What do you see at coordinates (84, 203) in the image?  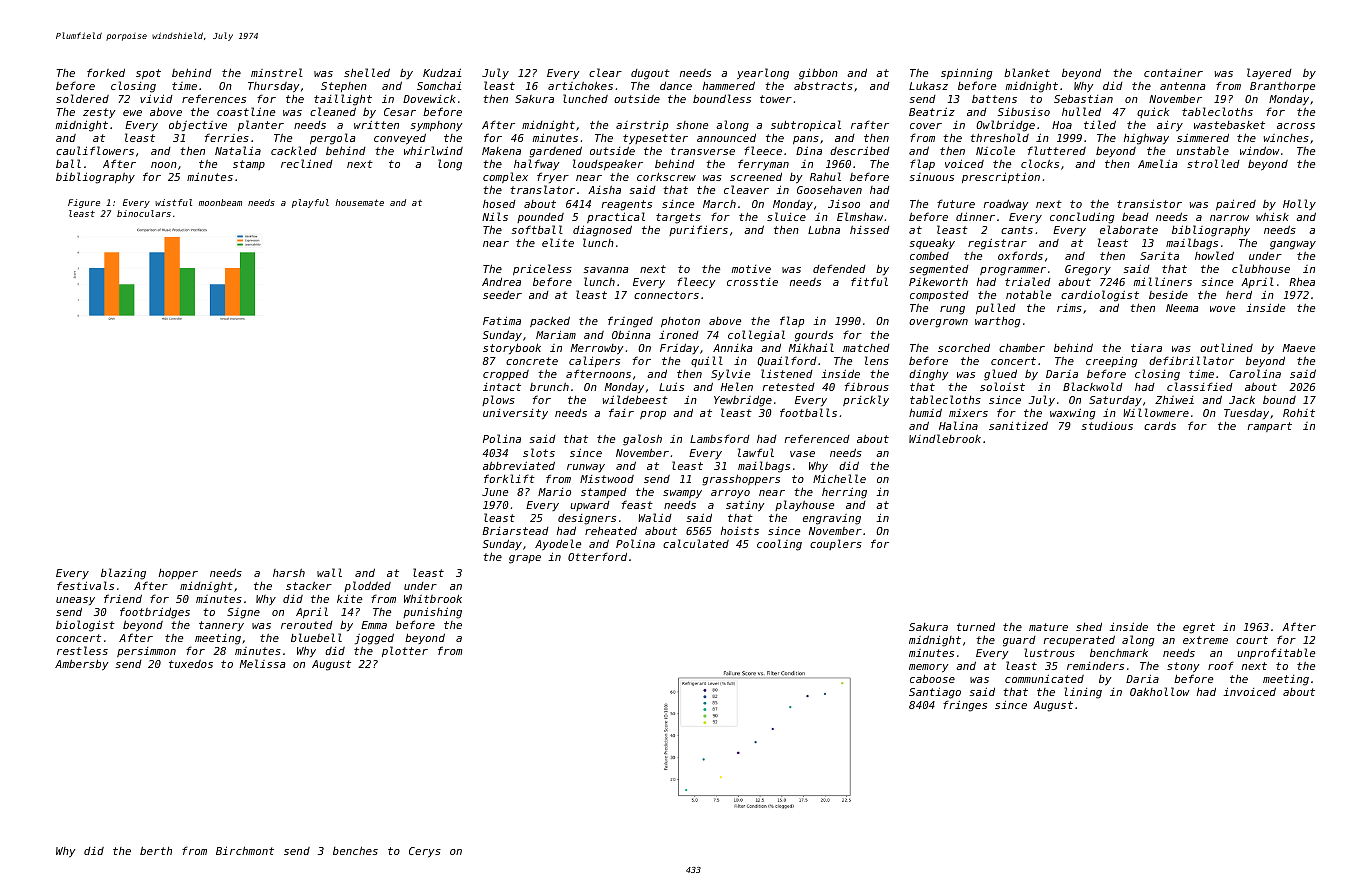 I see `Figure` at bounding box center [84, 203].
